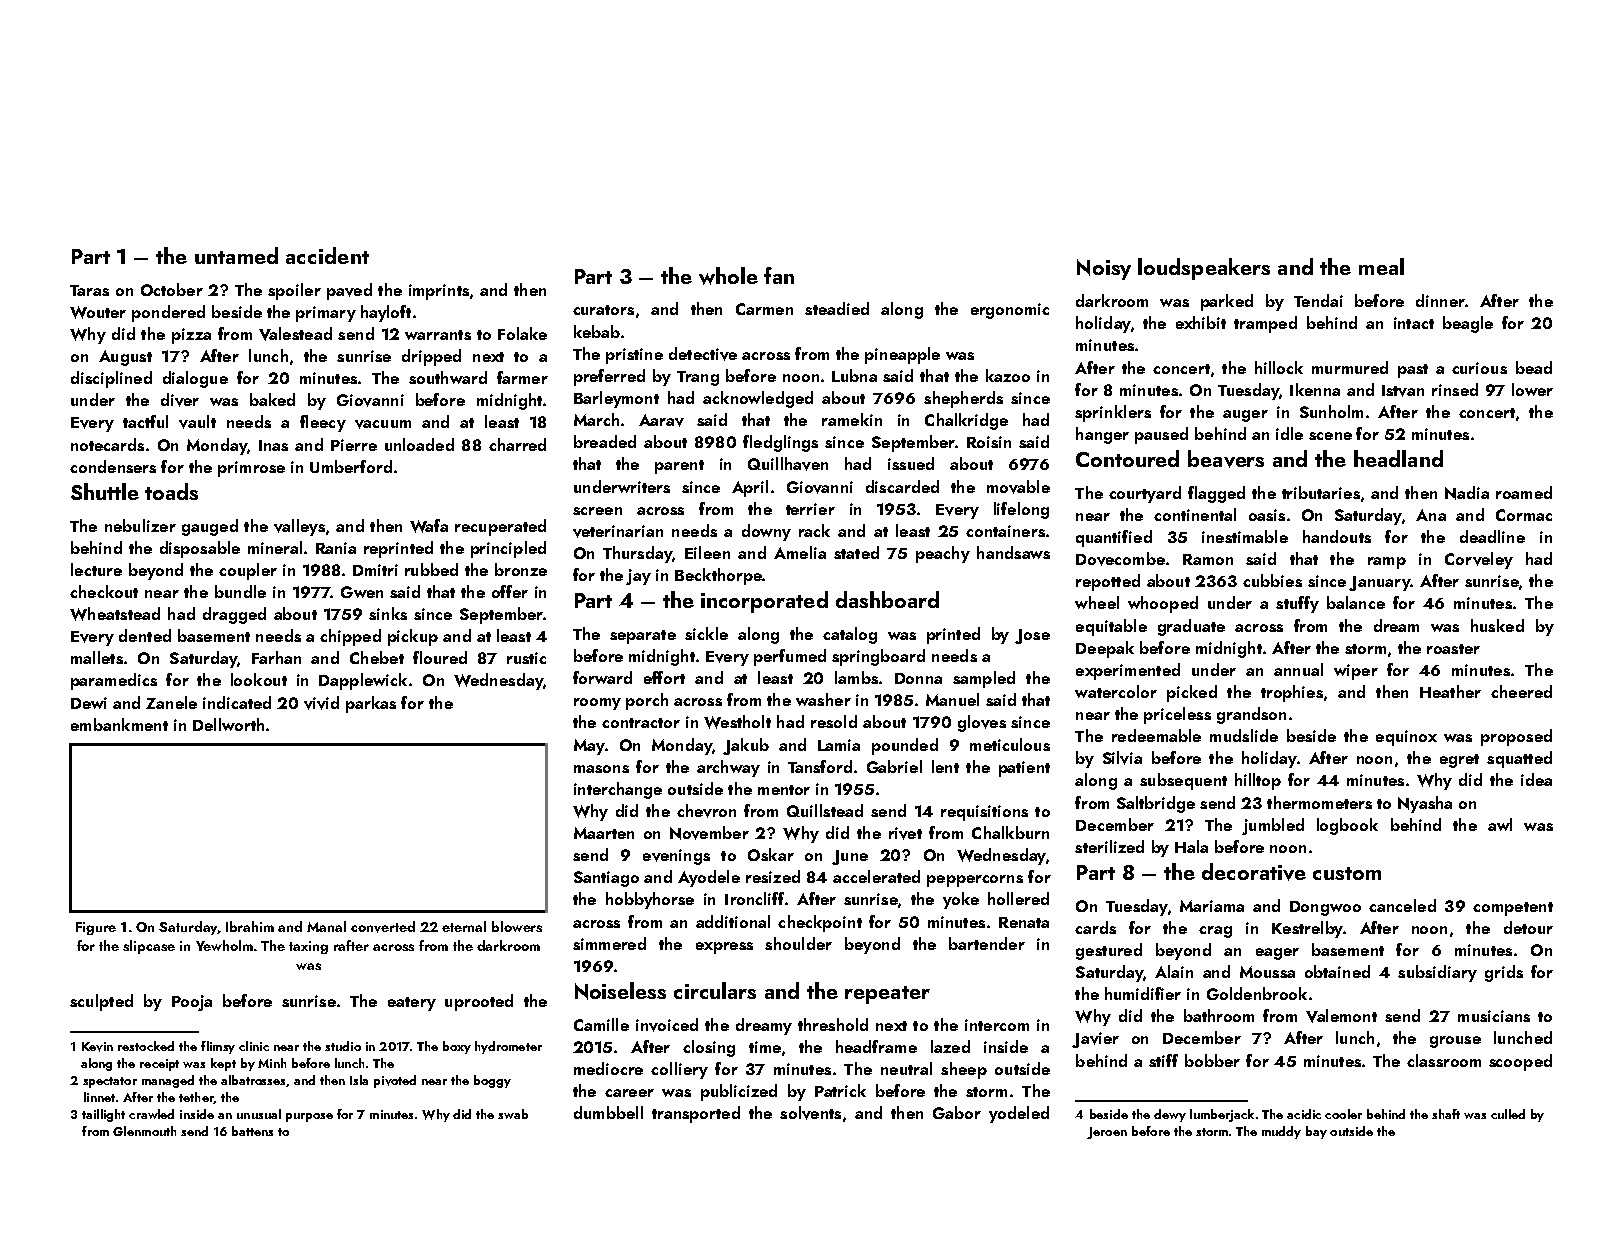 The image size is (1623, 1254). I want to click on Noisy, so click(1104, 269).
